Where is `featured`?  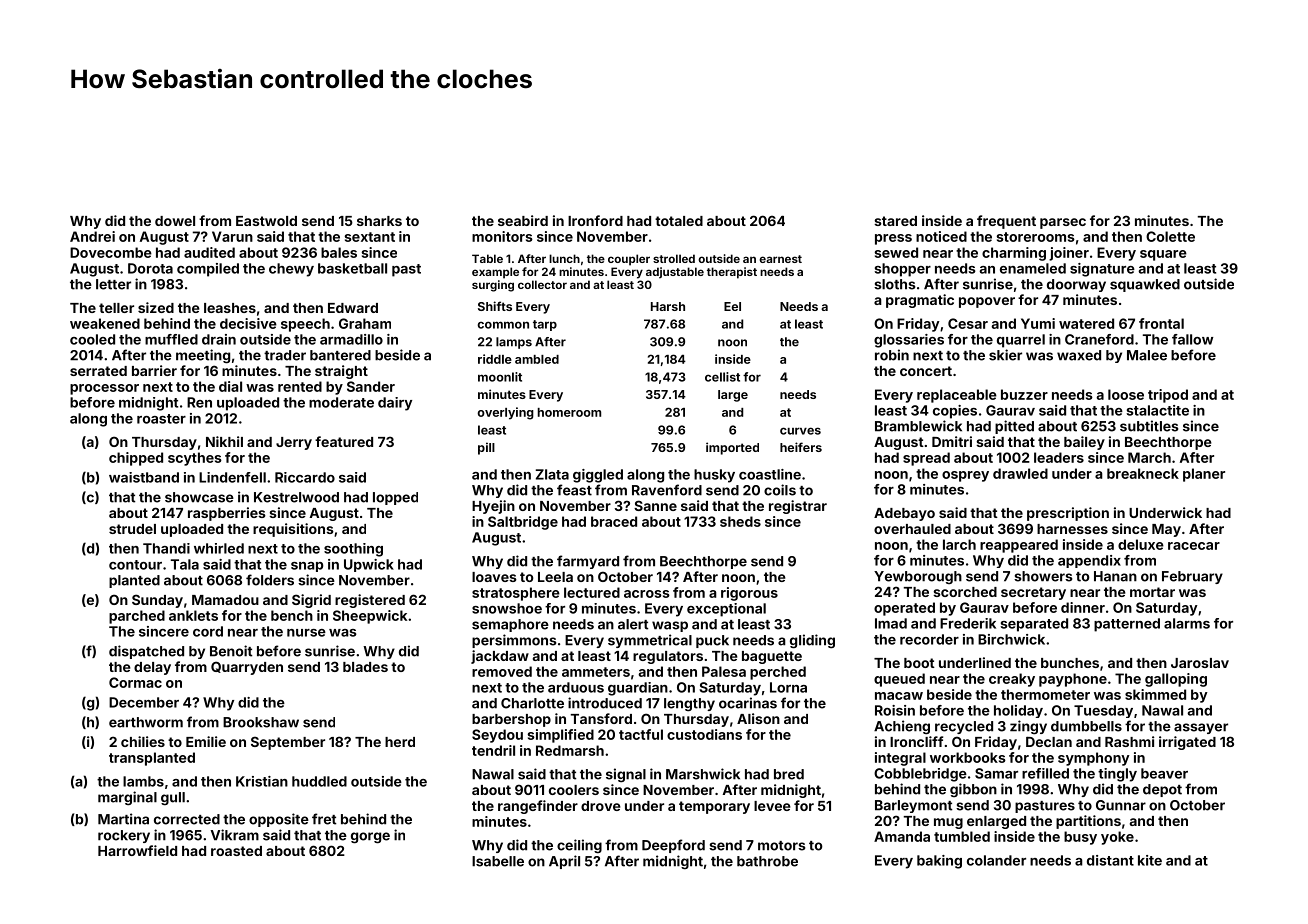 featured is located at coordinates (344, 441).
